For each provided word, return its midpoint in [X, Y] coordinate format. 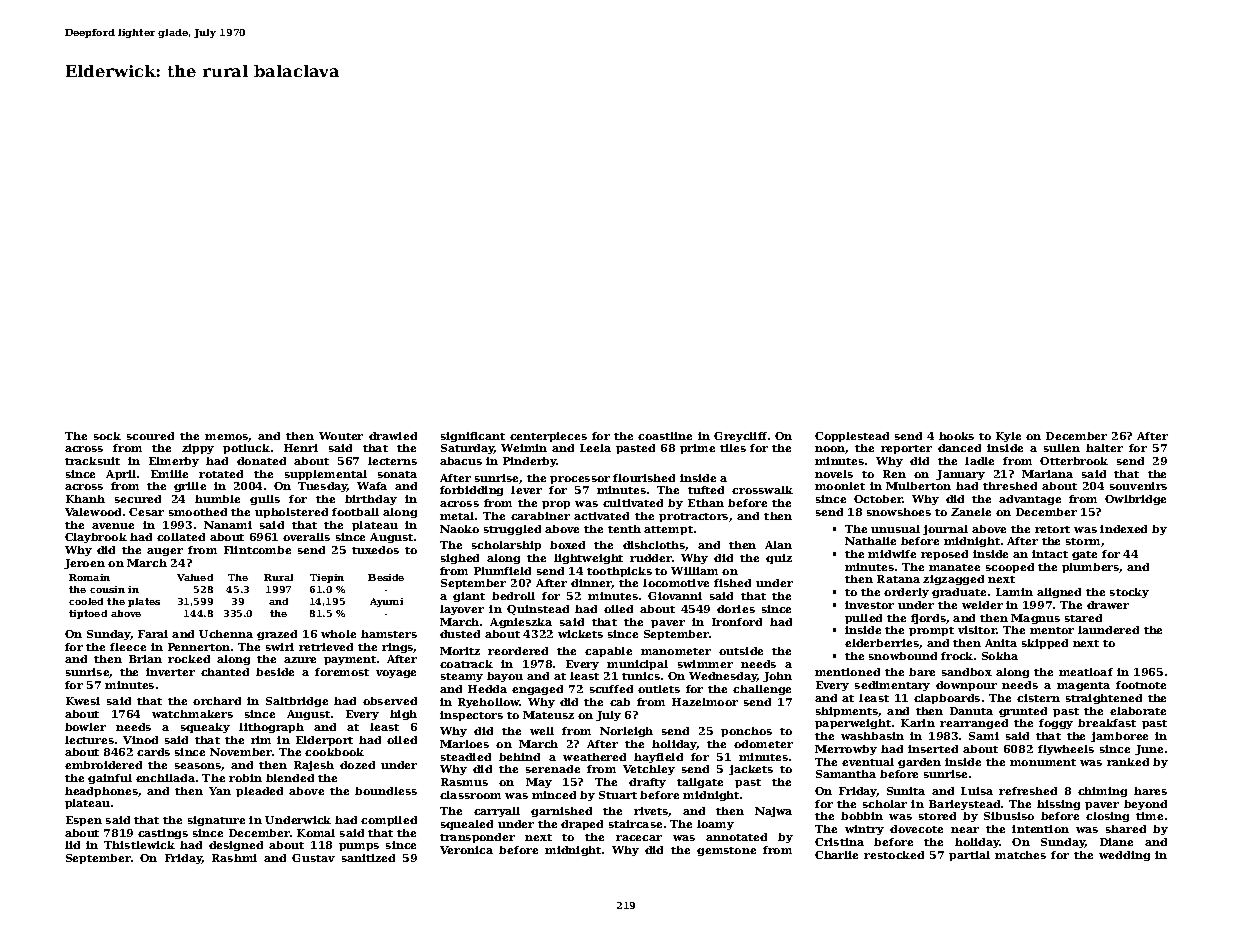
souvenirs [1138, 486]
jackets [751, 770]
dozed [357, 765]
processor [580, 480]
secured [138, 499]
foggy [1056, 724]
